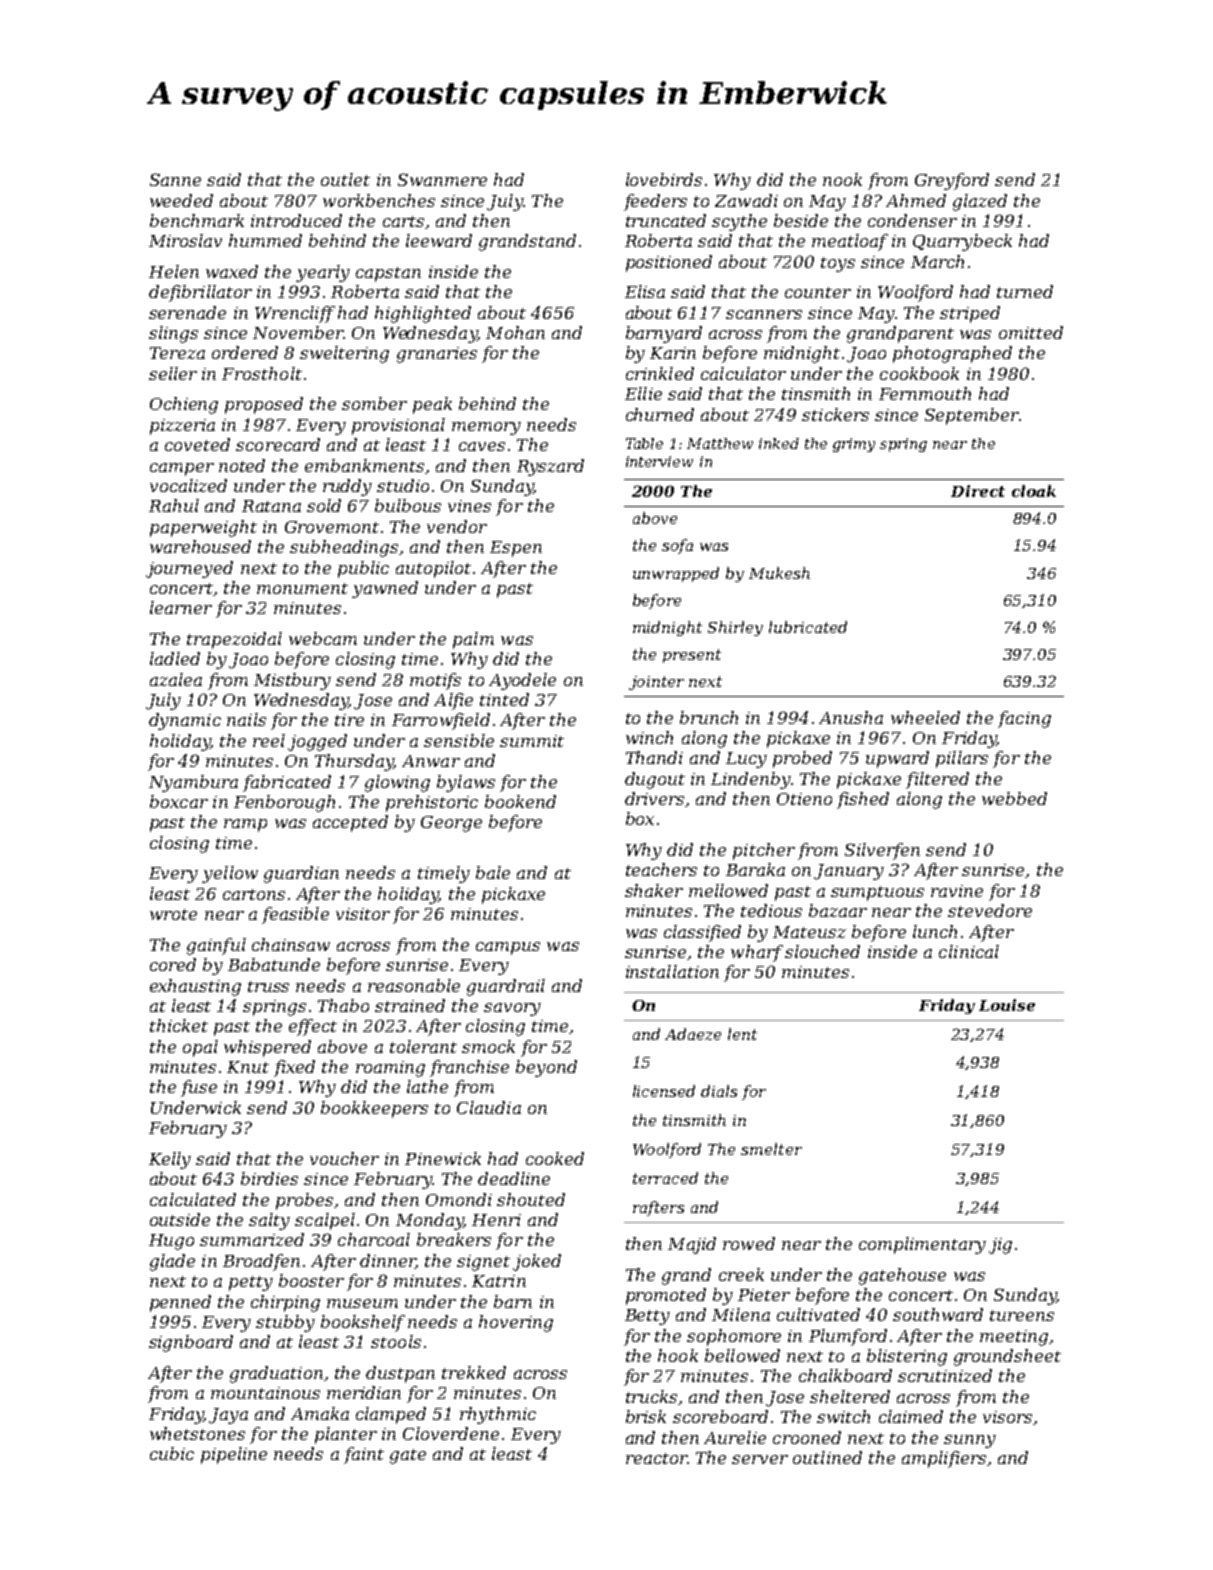 Image resolution: width=1213 pixels, height=1570 pixels. Describe the element at coordinates (442, 179) in the screenshot. I see `Swanmere` at that location.
